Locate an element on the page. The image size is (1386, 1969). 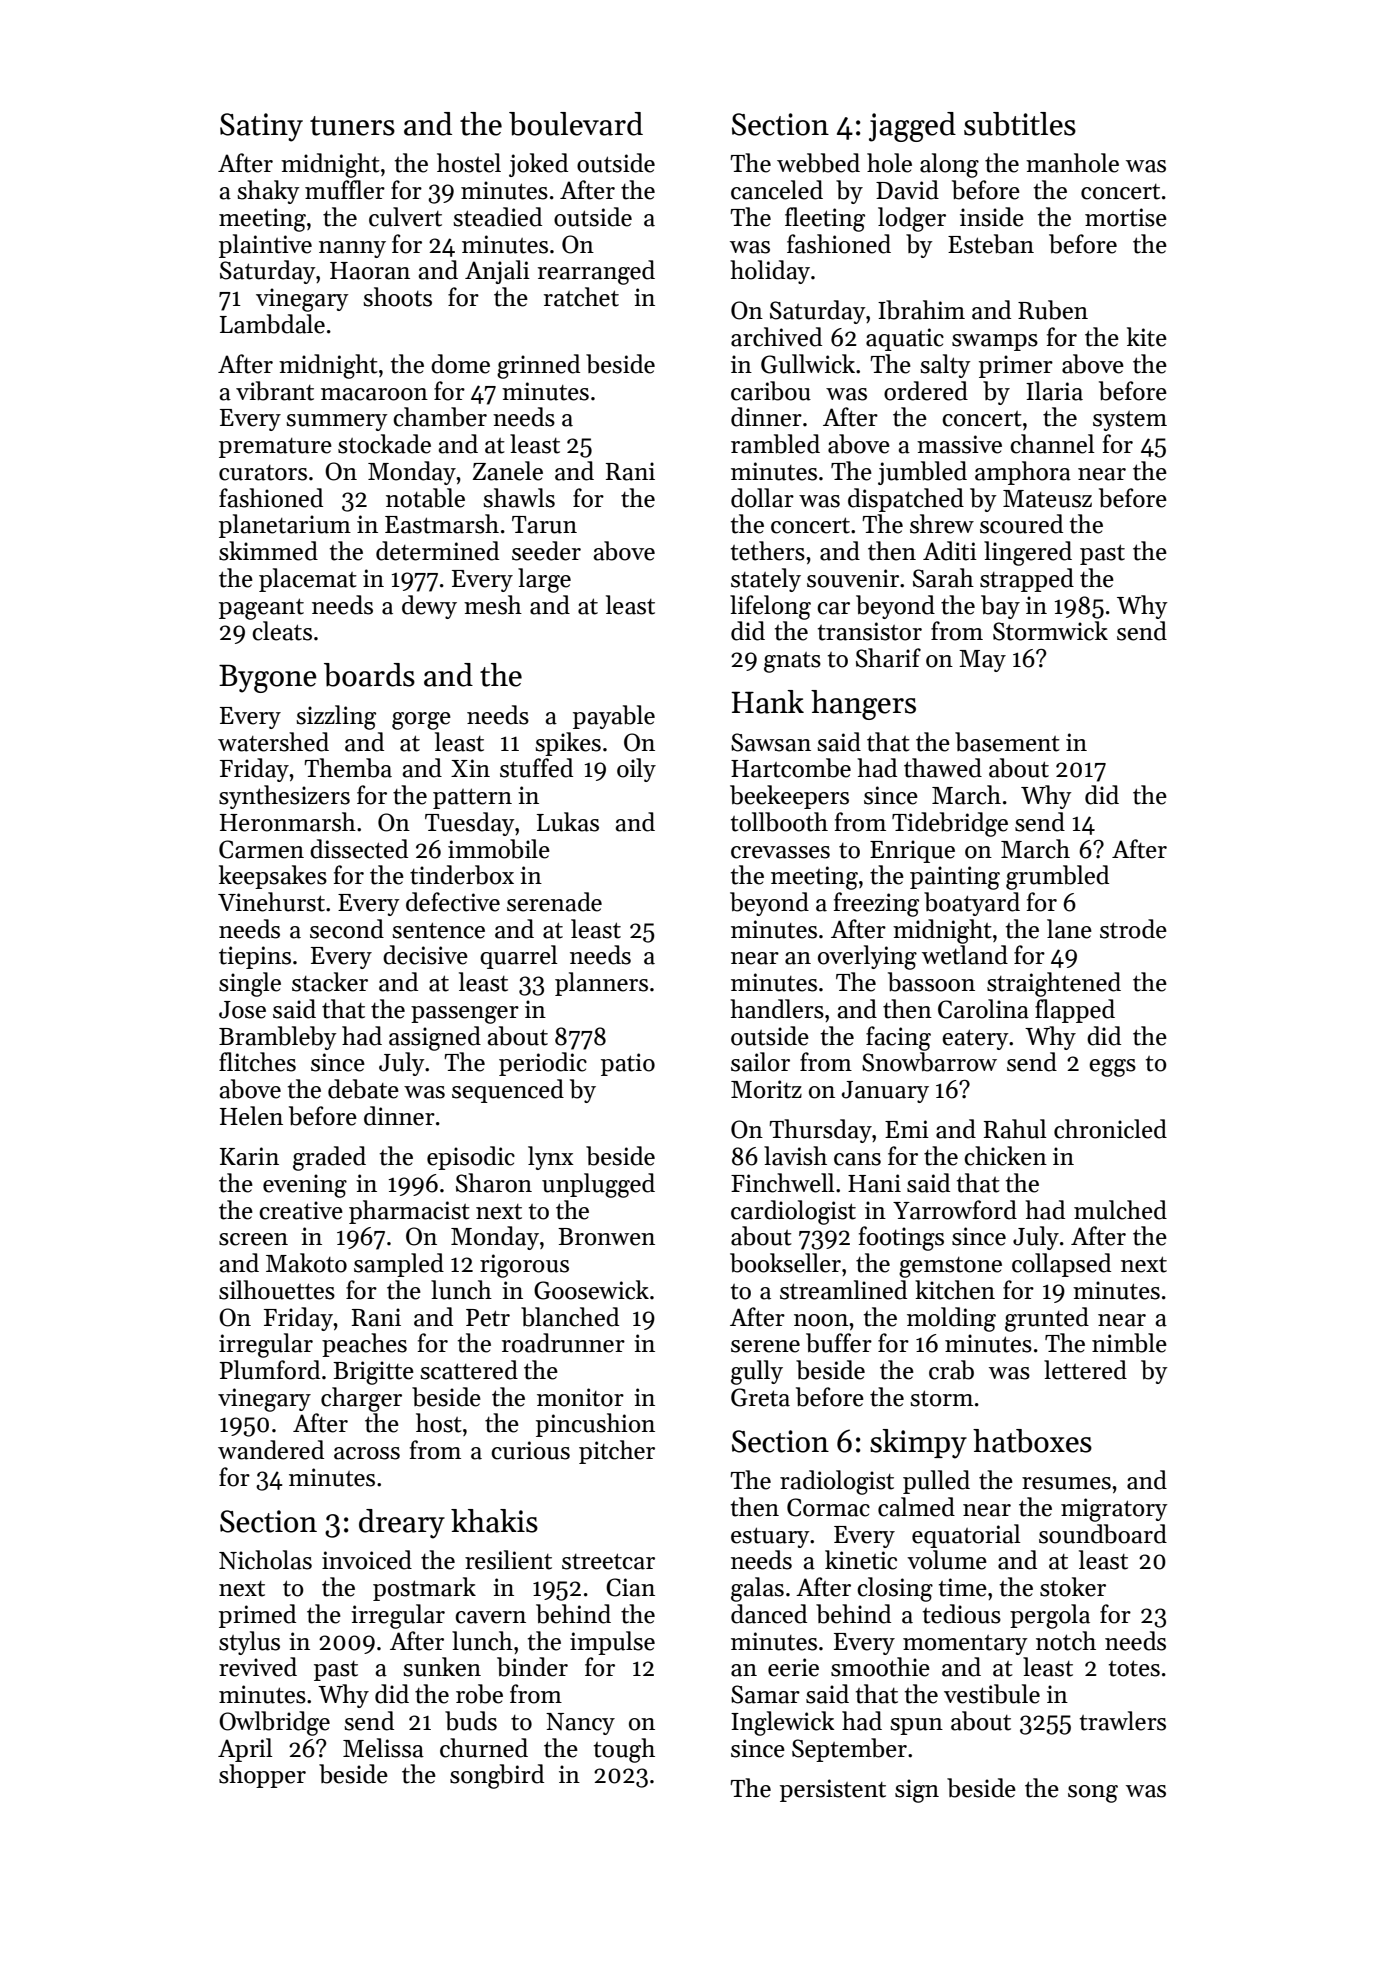
postmark is located at coordinates (424, 1589).
